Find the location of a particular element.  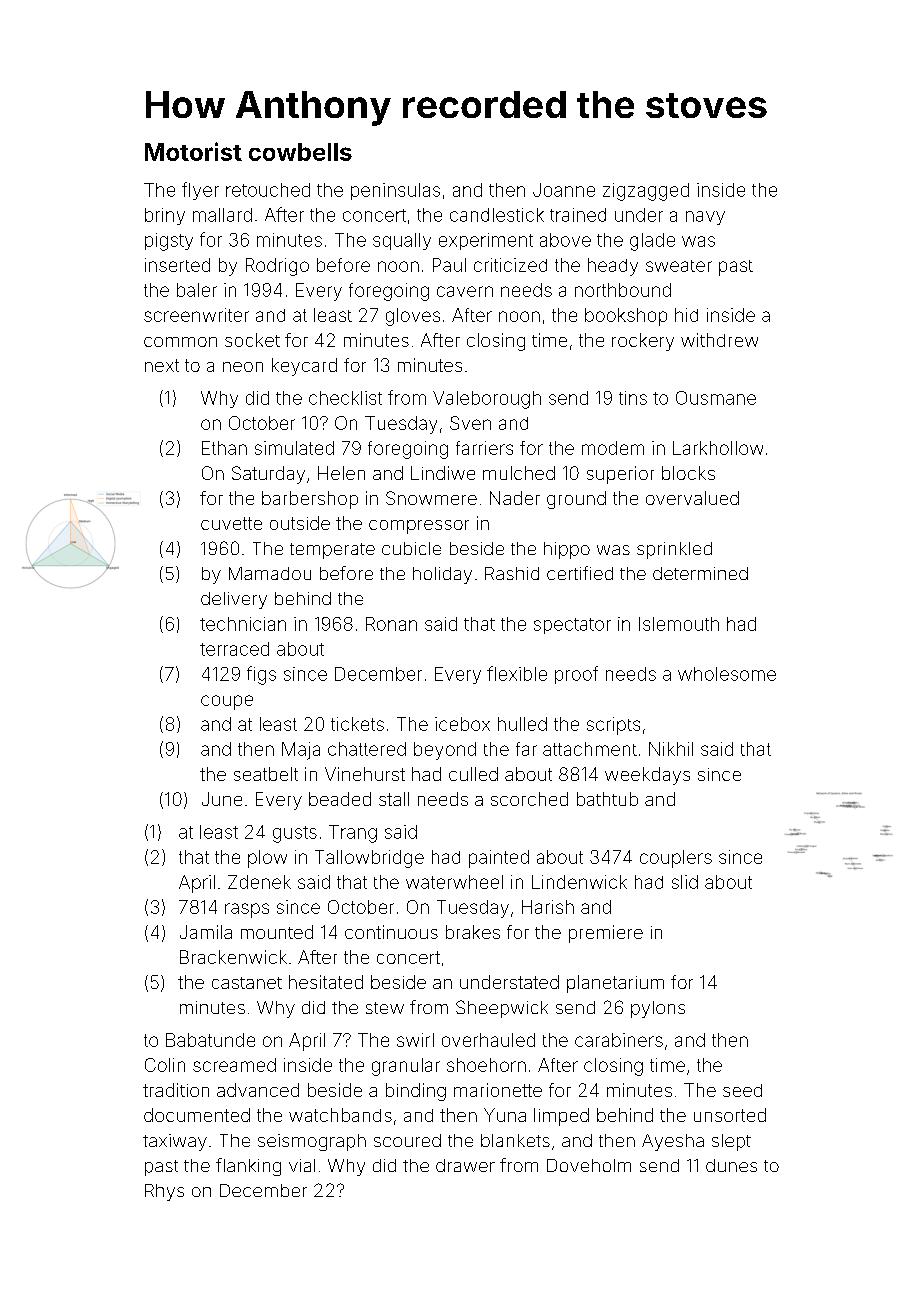

swirl is located at coordinates (415, 1040).
